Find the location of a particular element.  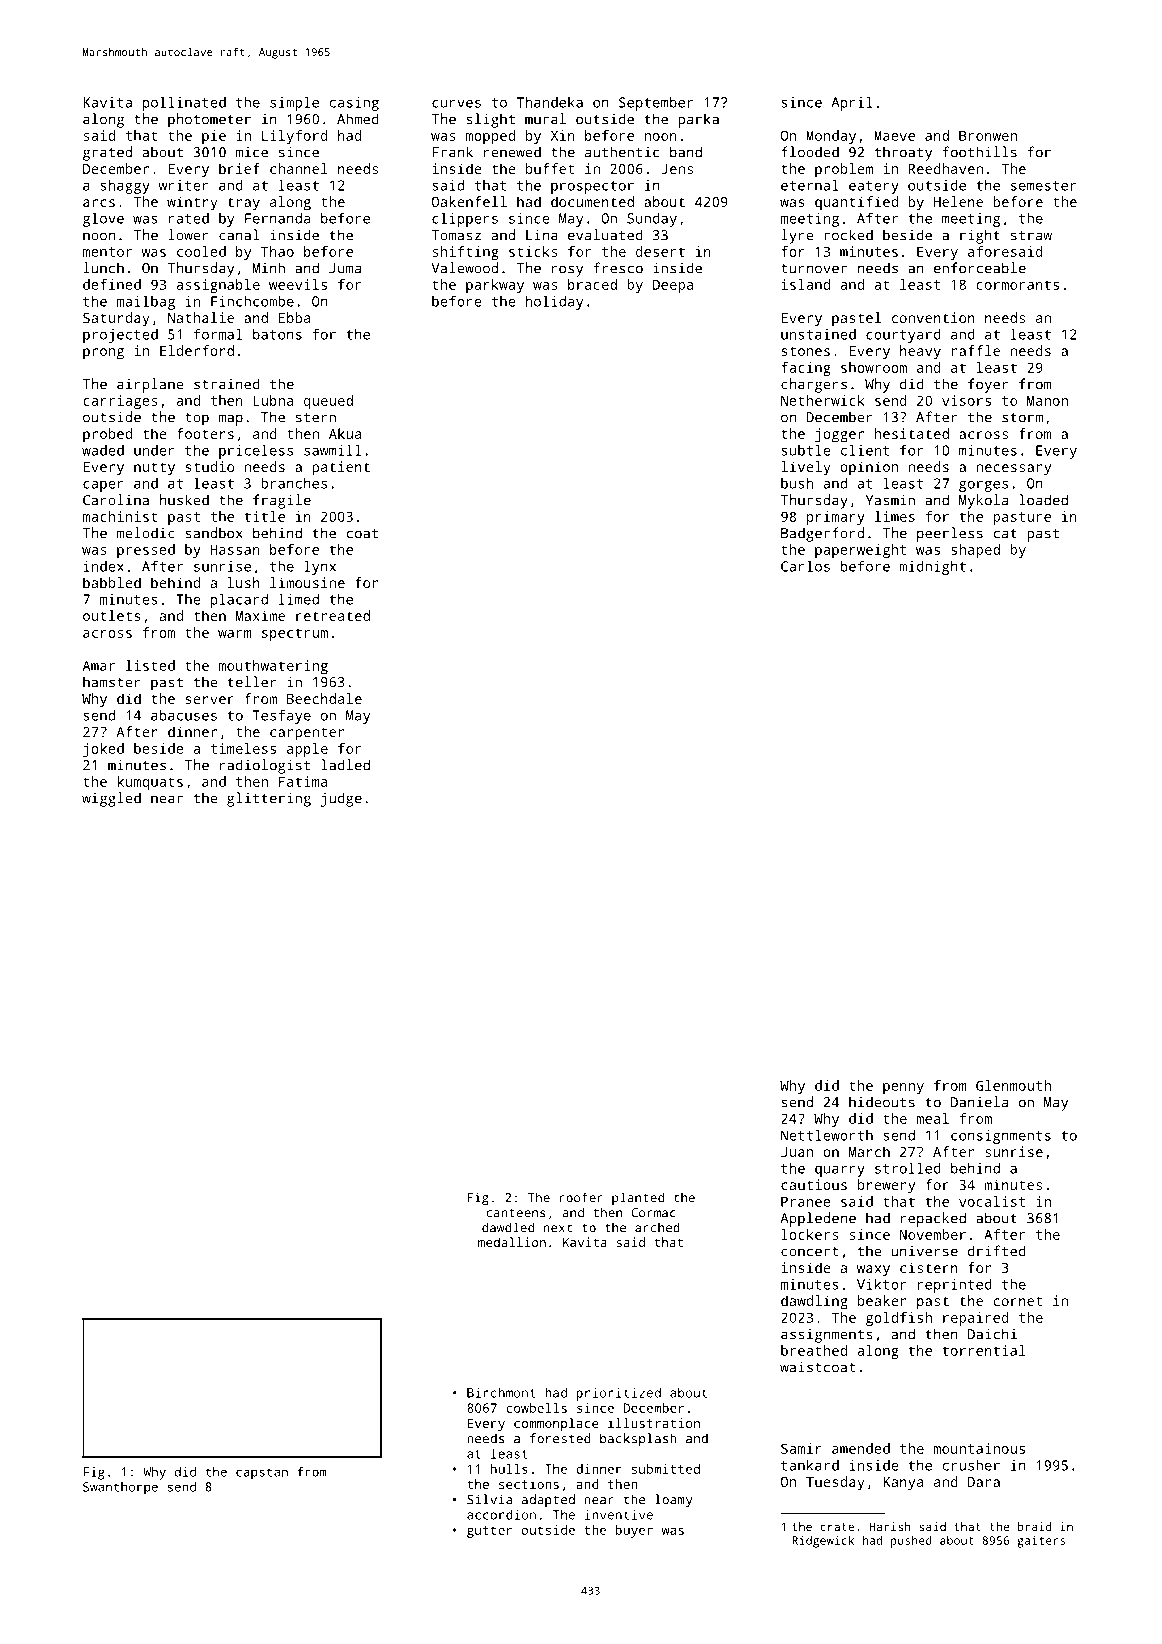

vocalist is located at coordinates (992, 1201).
